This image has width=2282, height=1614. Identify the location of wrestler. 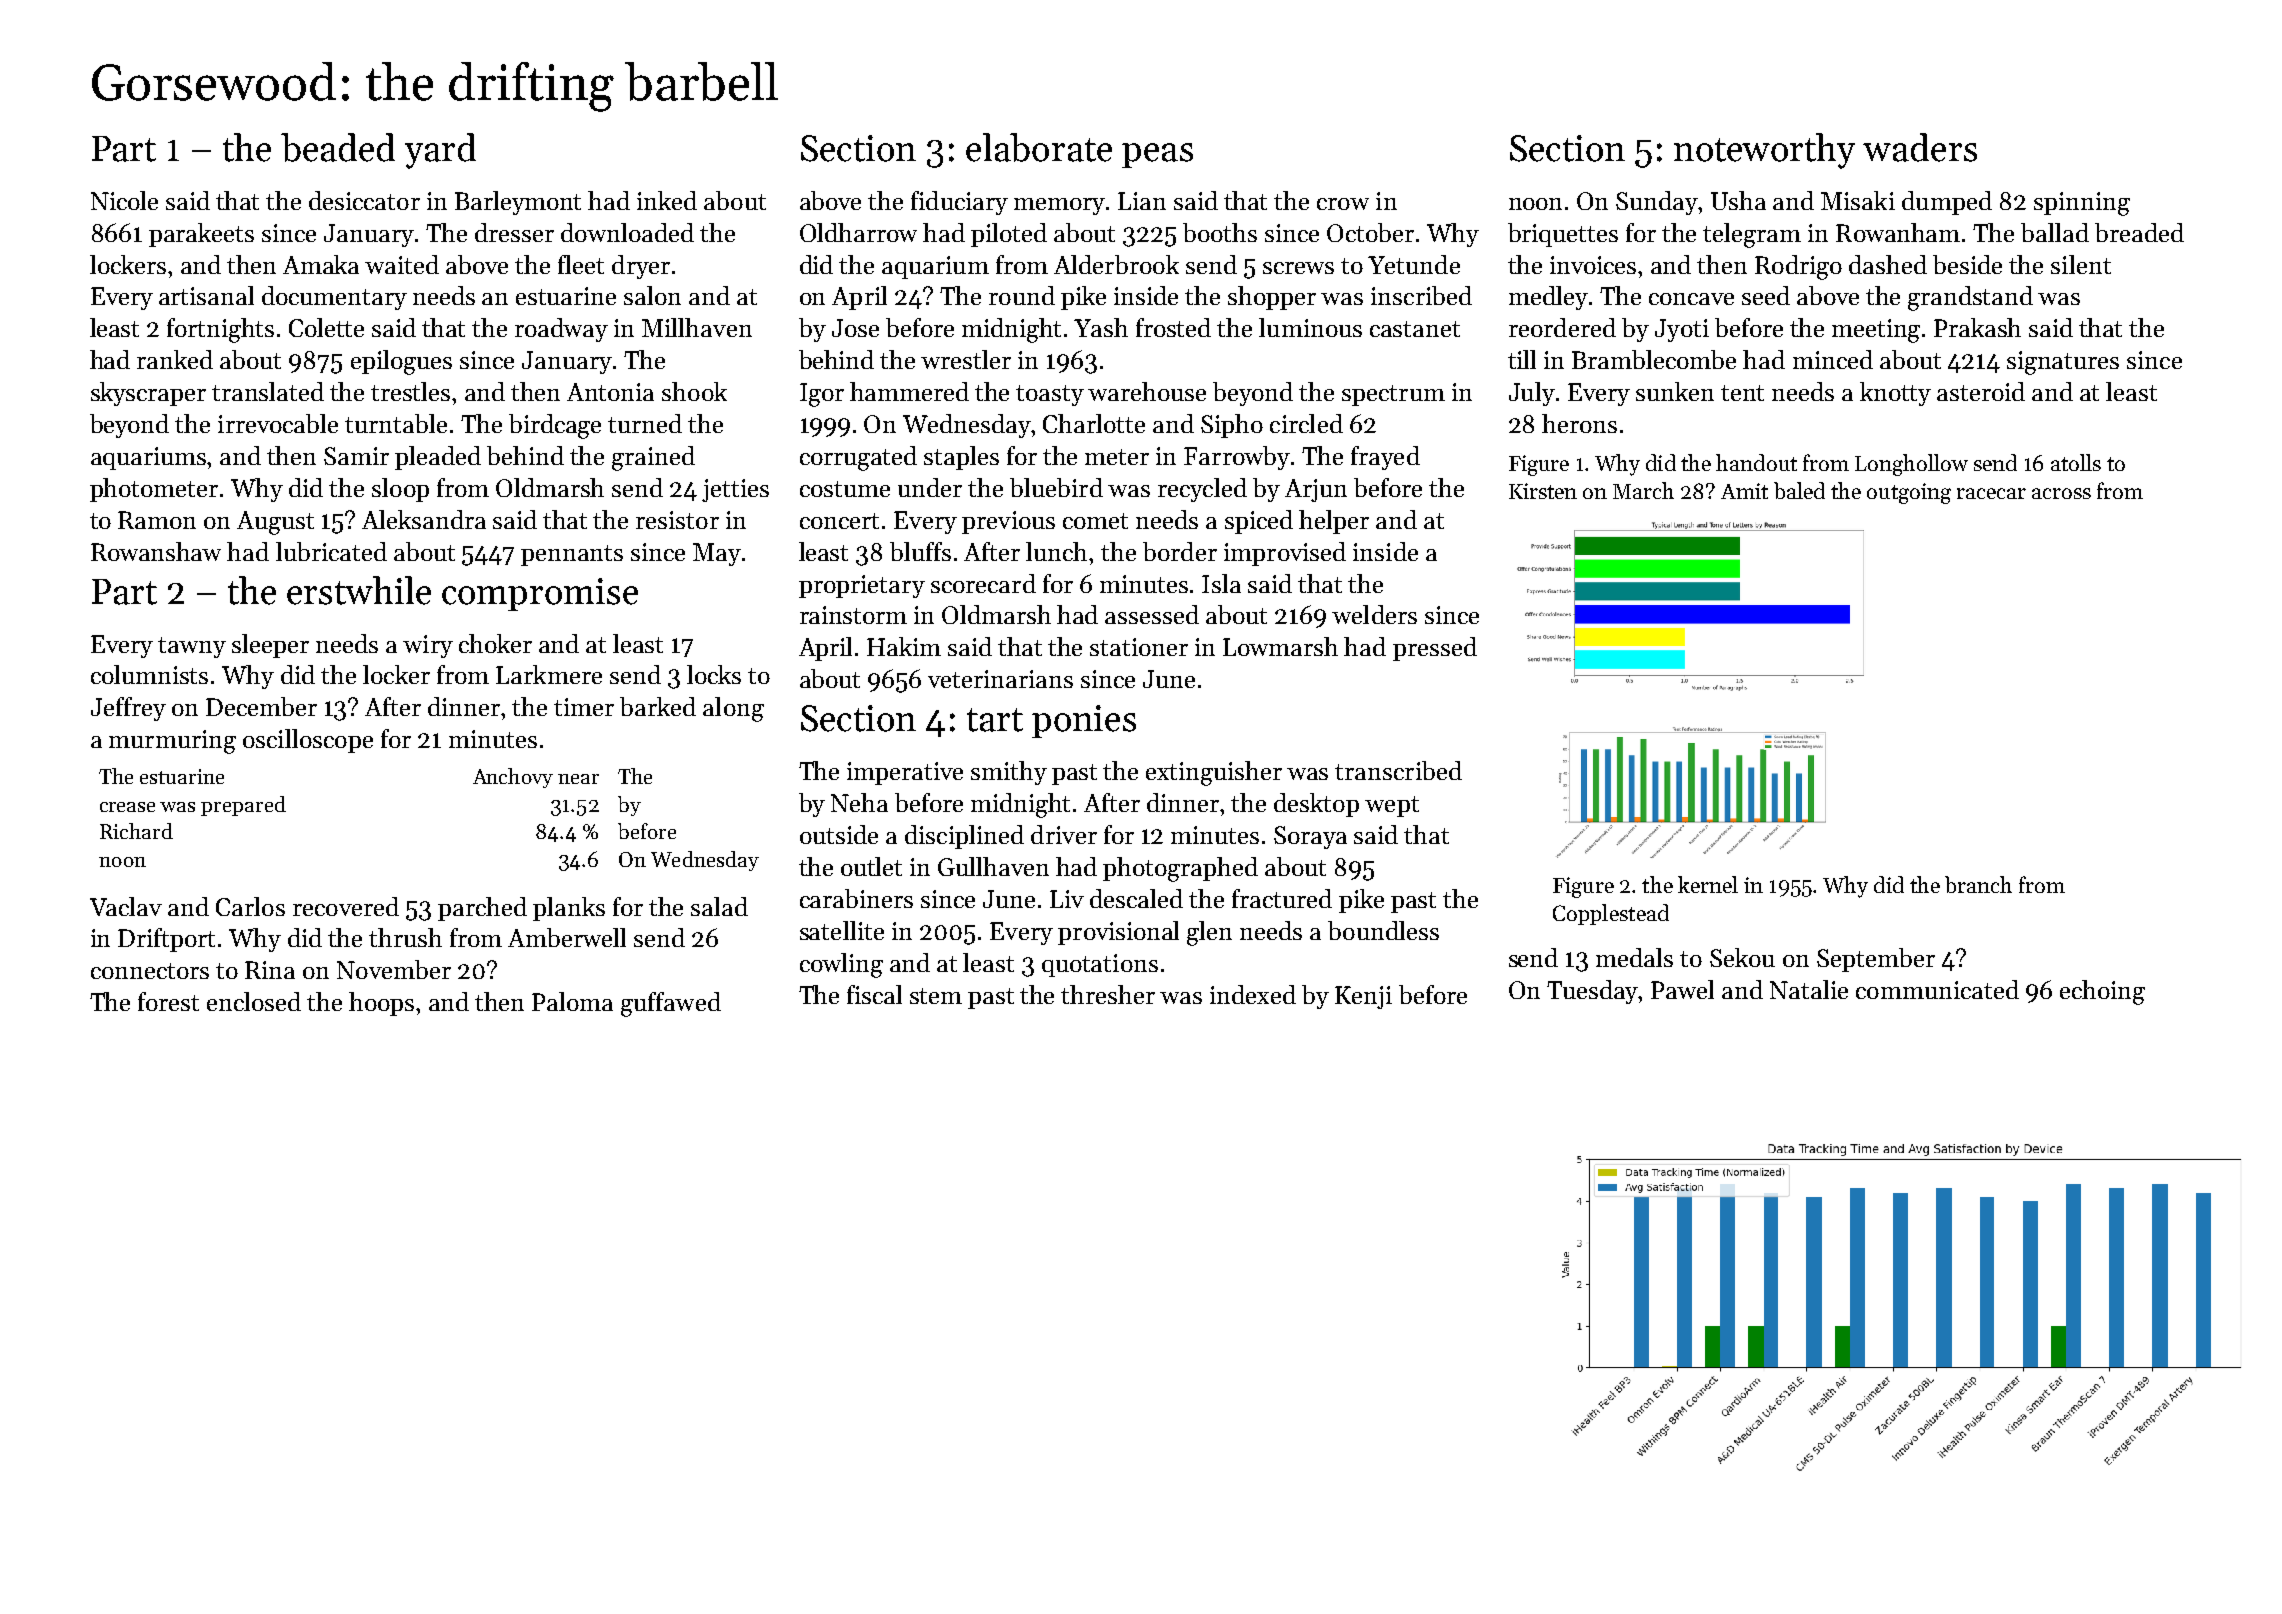
(966, 359).
